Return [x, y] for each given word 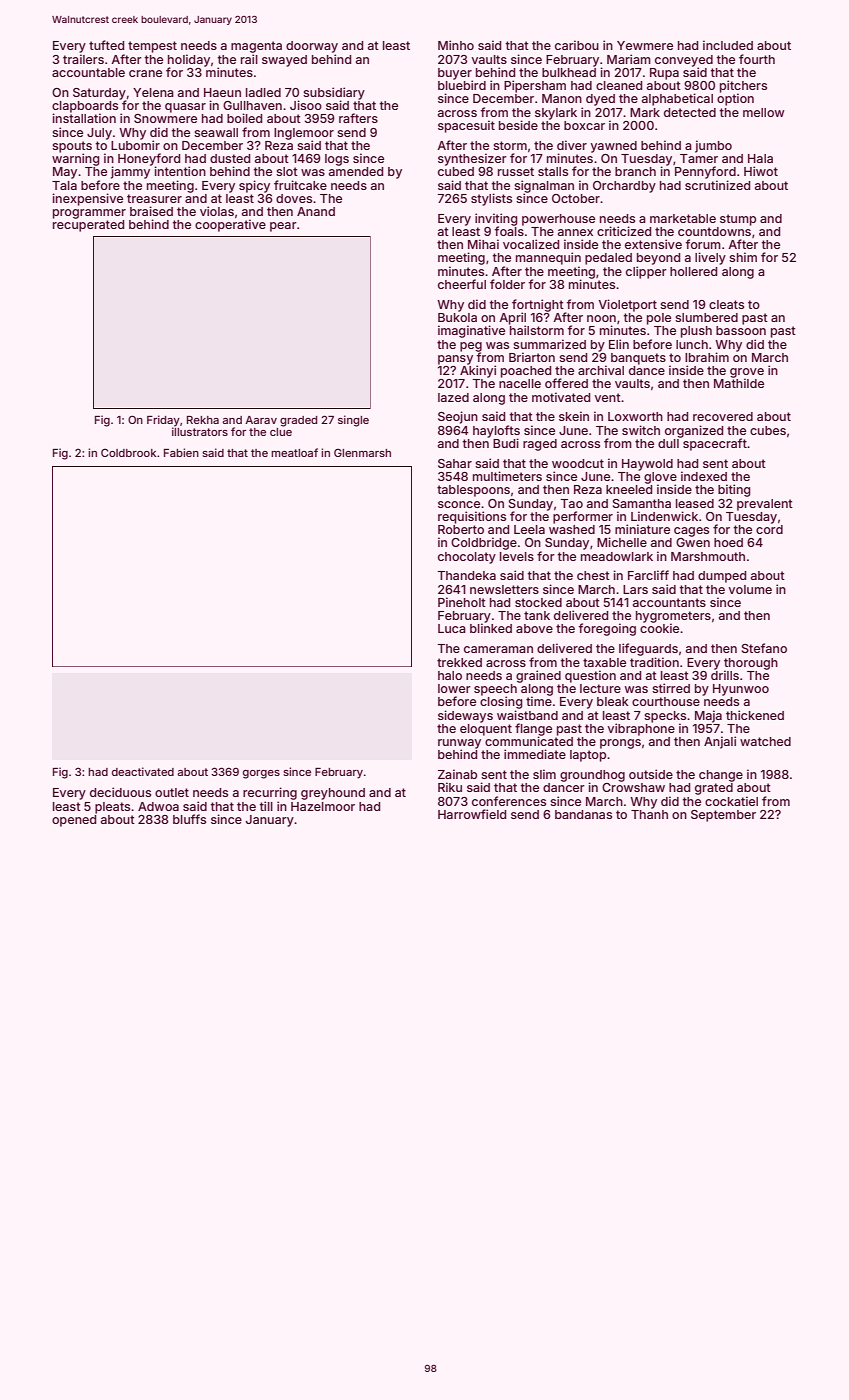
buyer [455, 74]
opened [74, 821]
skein [574, 416]
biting [734, 490]
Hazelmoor [323, 806]
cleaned [619, 85]
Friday [163, 421]
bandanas [583, 814]
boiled [244, 118]
